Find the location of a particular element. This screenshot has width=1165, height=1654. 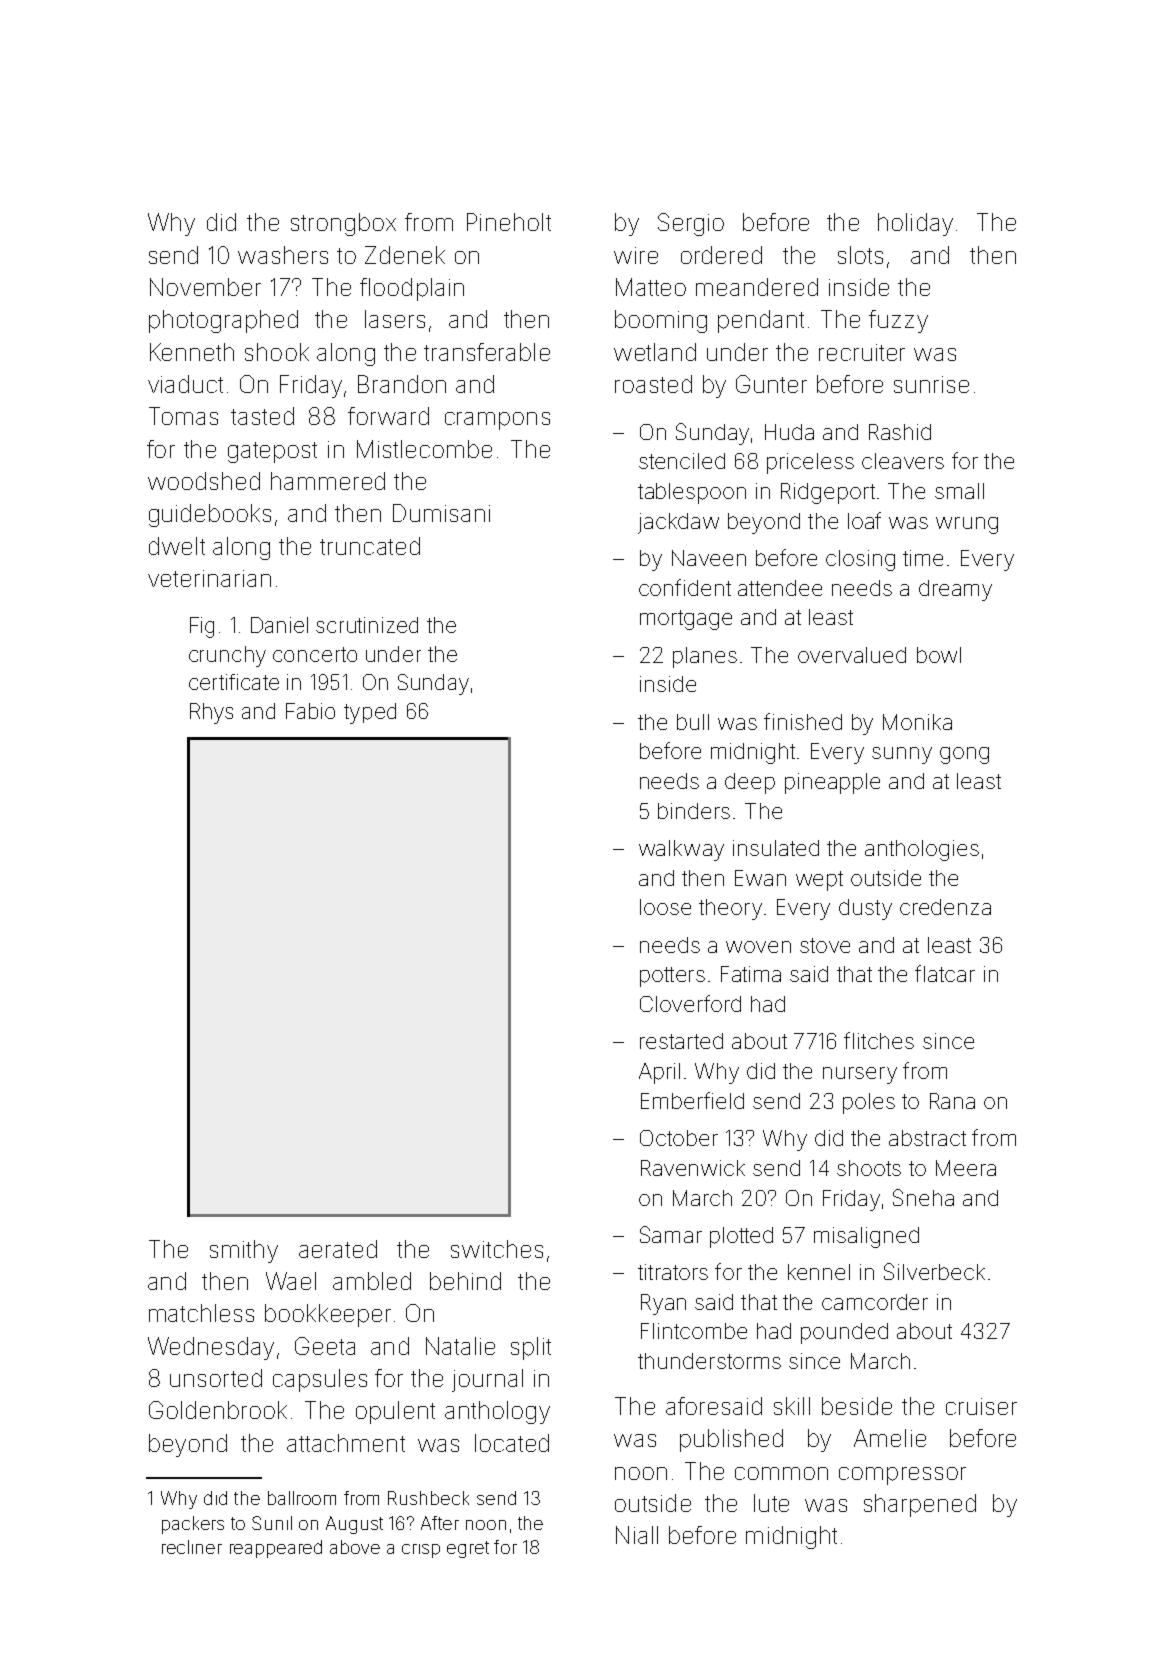

wrung is located at coordinates (967, 525).
